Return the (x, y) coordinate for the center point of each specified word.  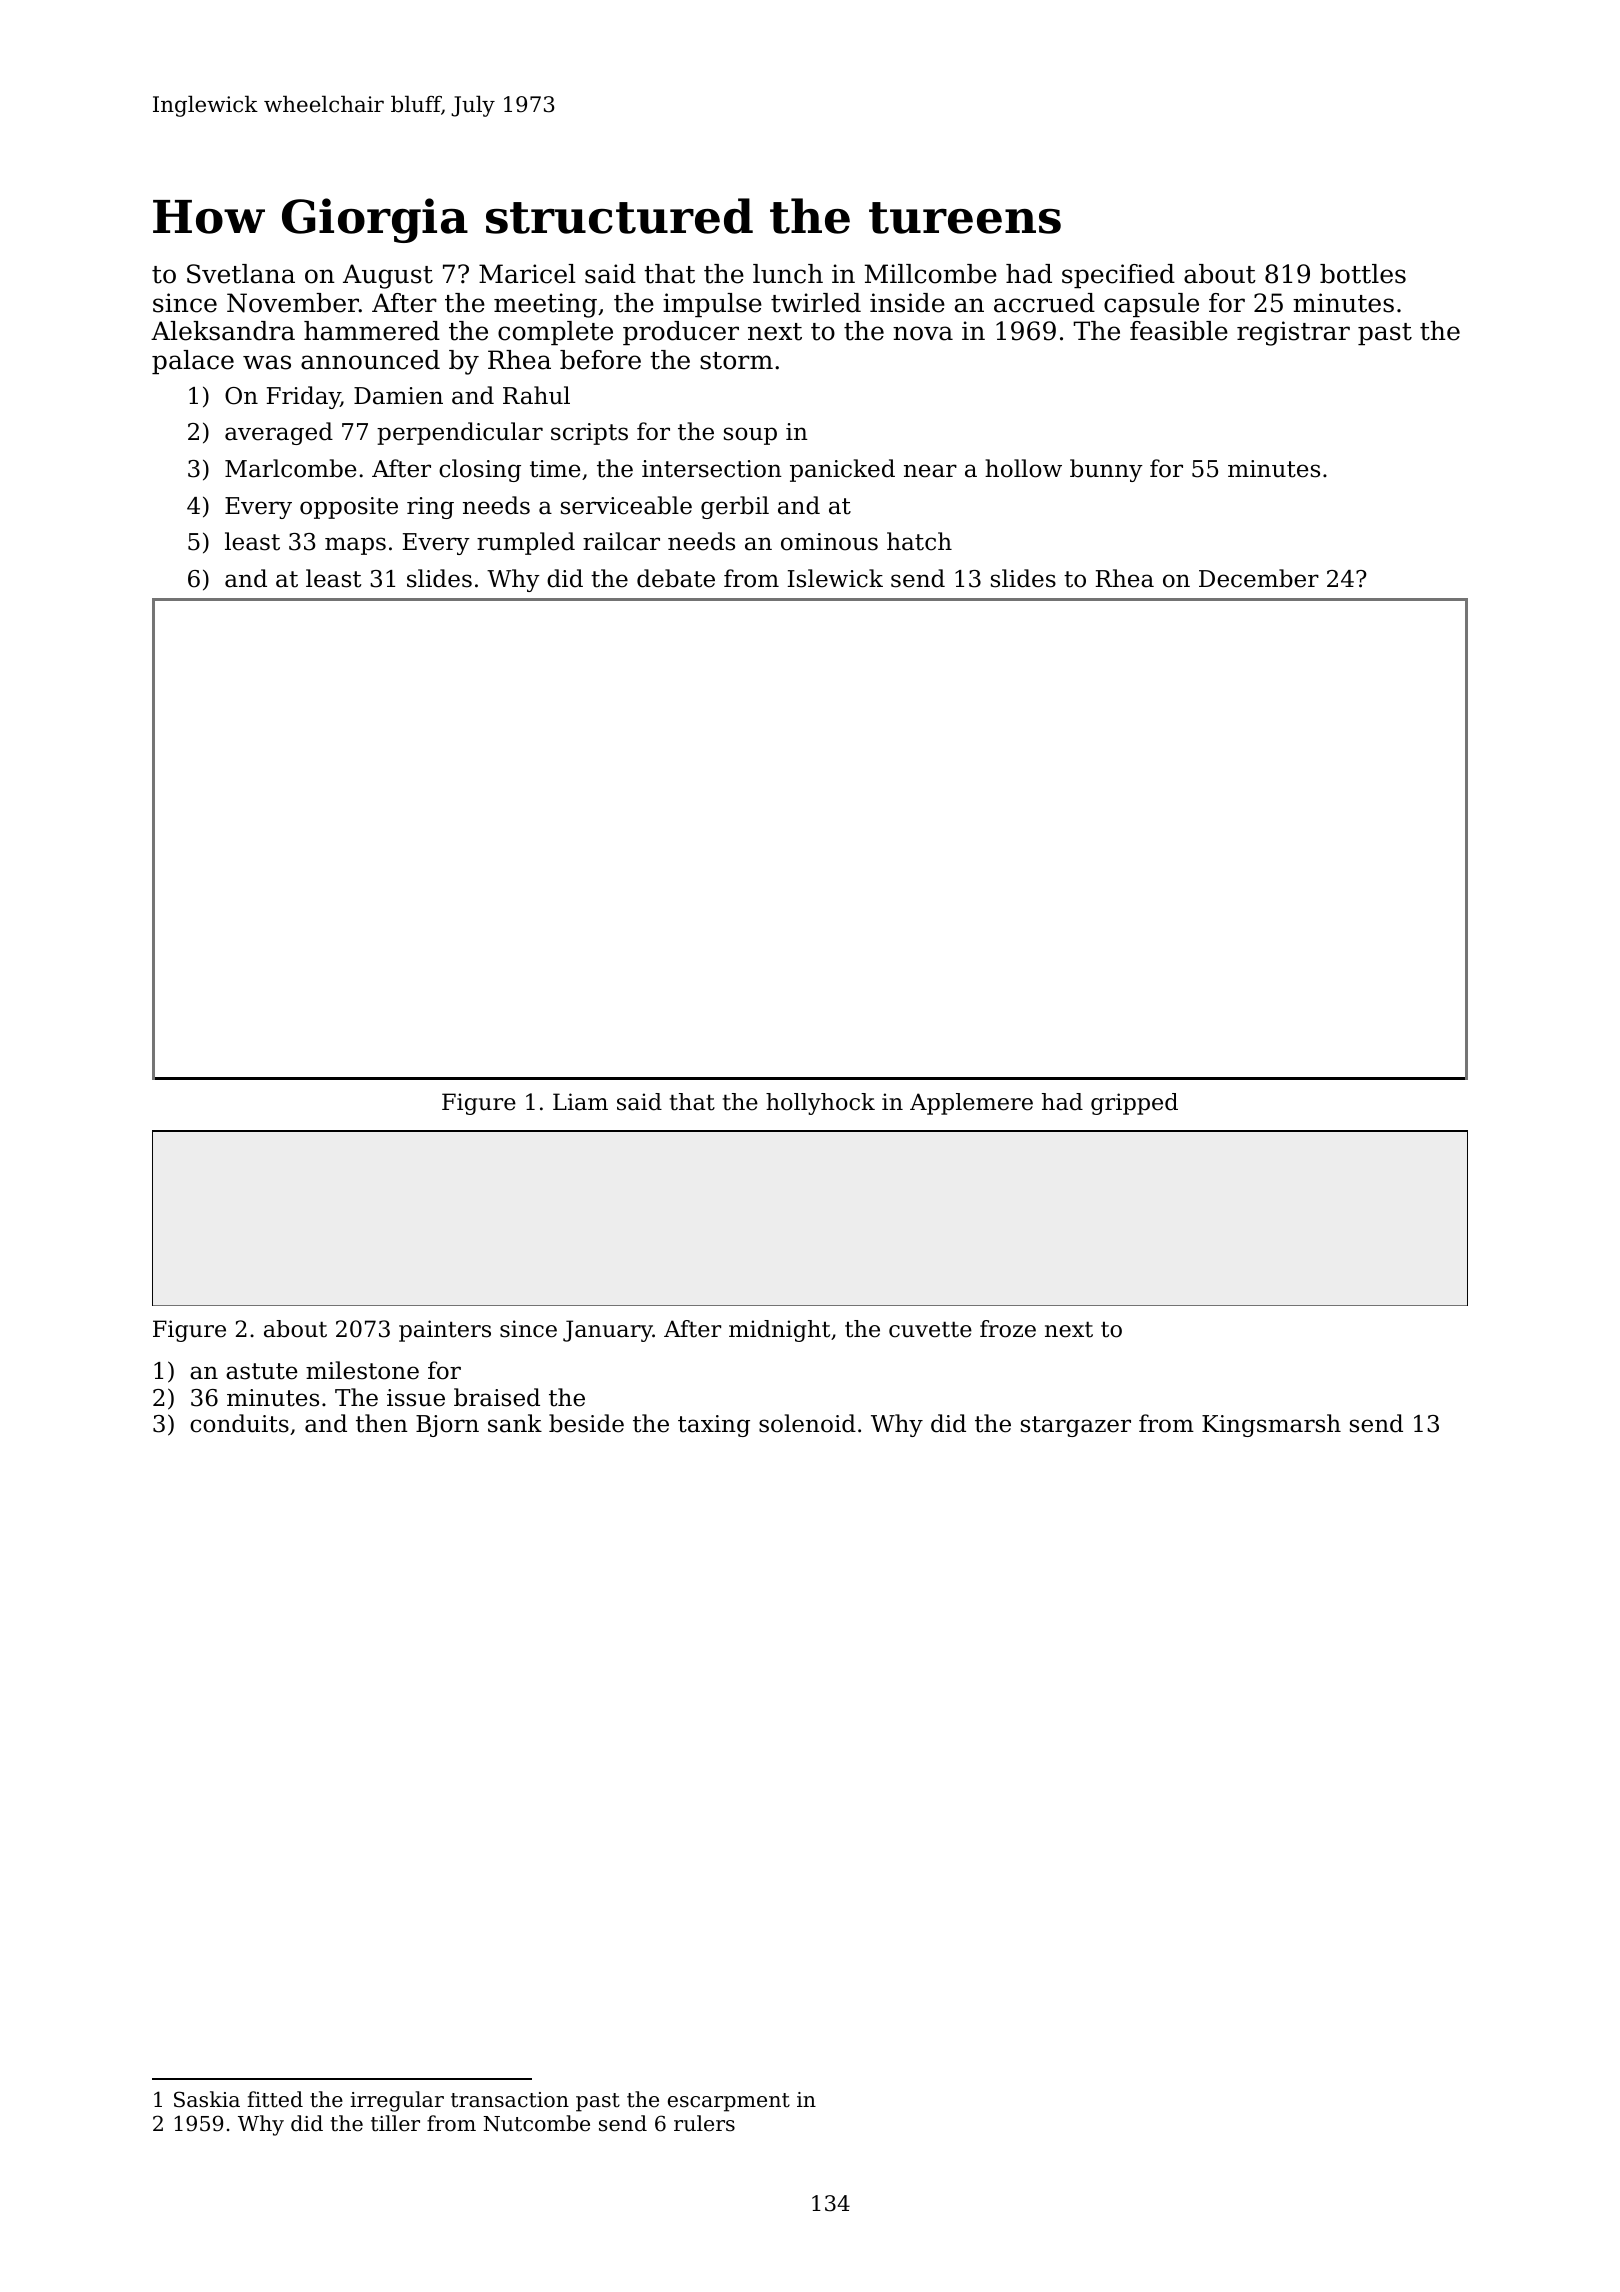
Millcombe (931, 274)
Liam (580, 1102)
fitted (275, 2099)
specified (1118, 276)
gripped (1134, 1104)
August (388, 276)
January (608, 1331)
